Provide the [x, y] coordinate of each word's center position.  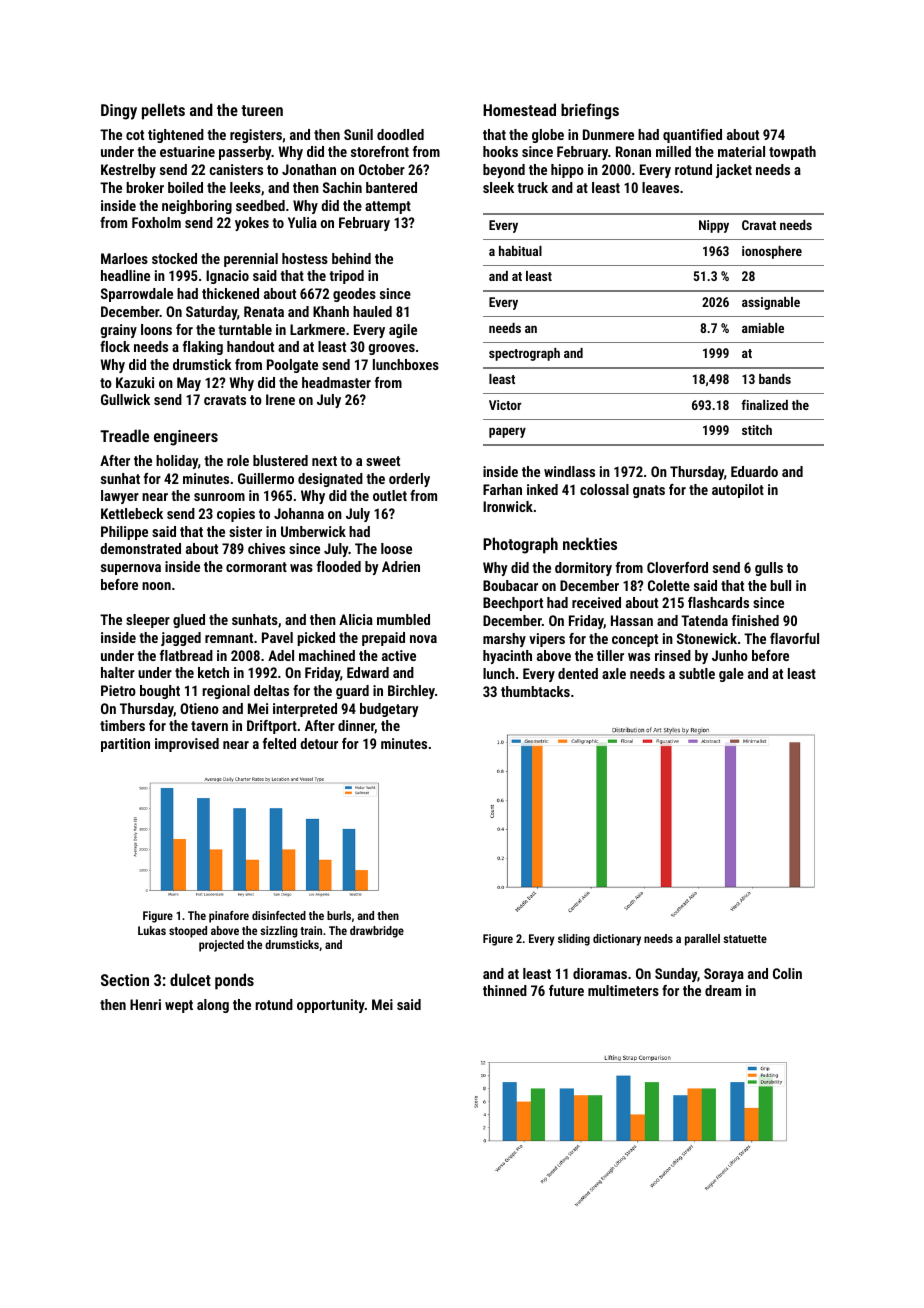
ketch [213, 672]
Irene [280, 399]
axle [614, 673]
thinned [505, 990]
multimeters [623, 990]
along [213, 1006]
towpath [792, 153]
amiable [763, 328]
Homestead [519, 109]
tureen [262, 110]
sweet [383, 461]
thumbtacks [535, 691]
